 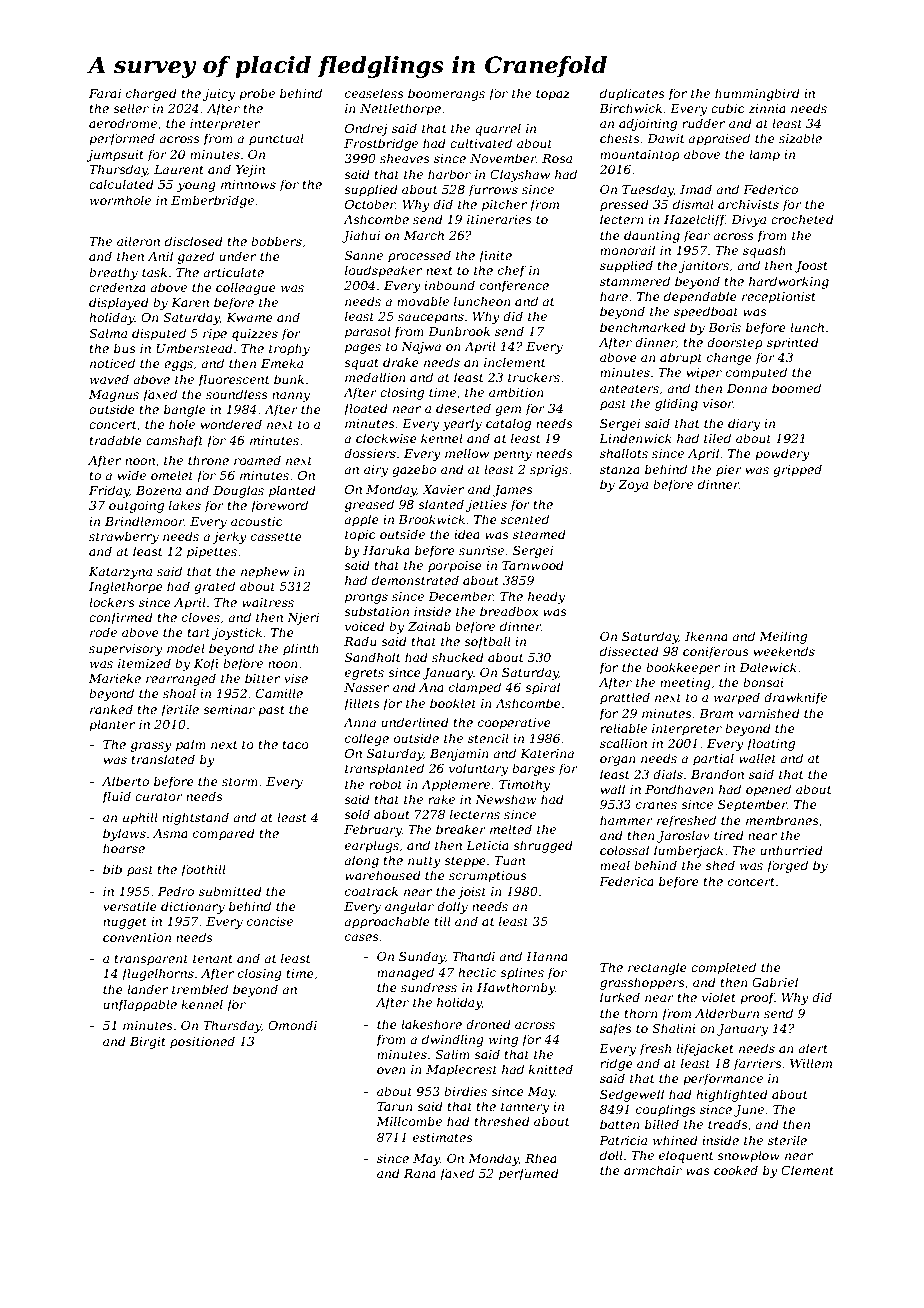 What do you see at coordinates (148, 1043) in the screenshot?
I see `Birgit` at bounding box center [148, 1043].
